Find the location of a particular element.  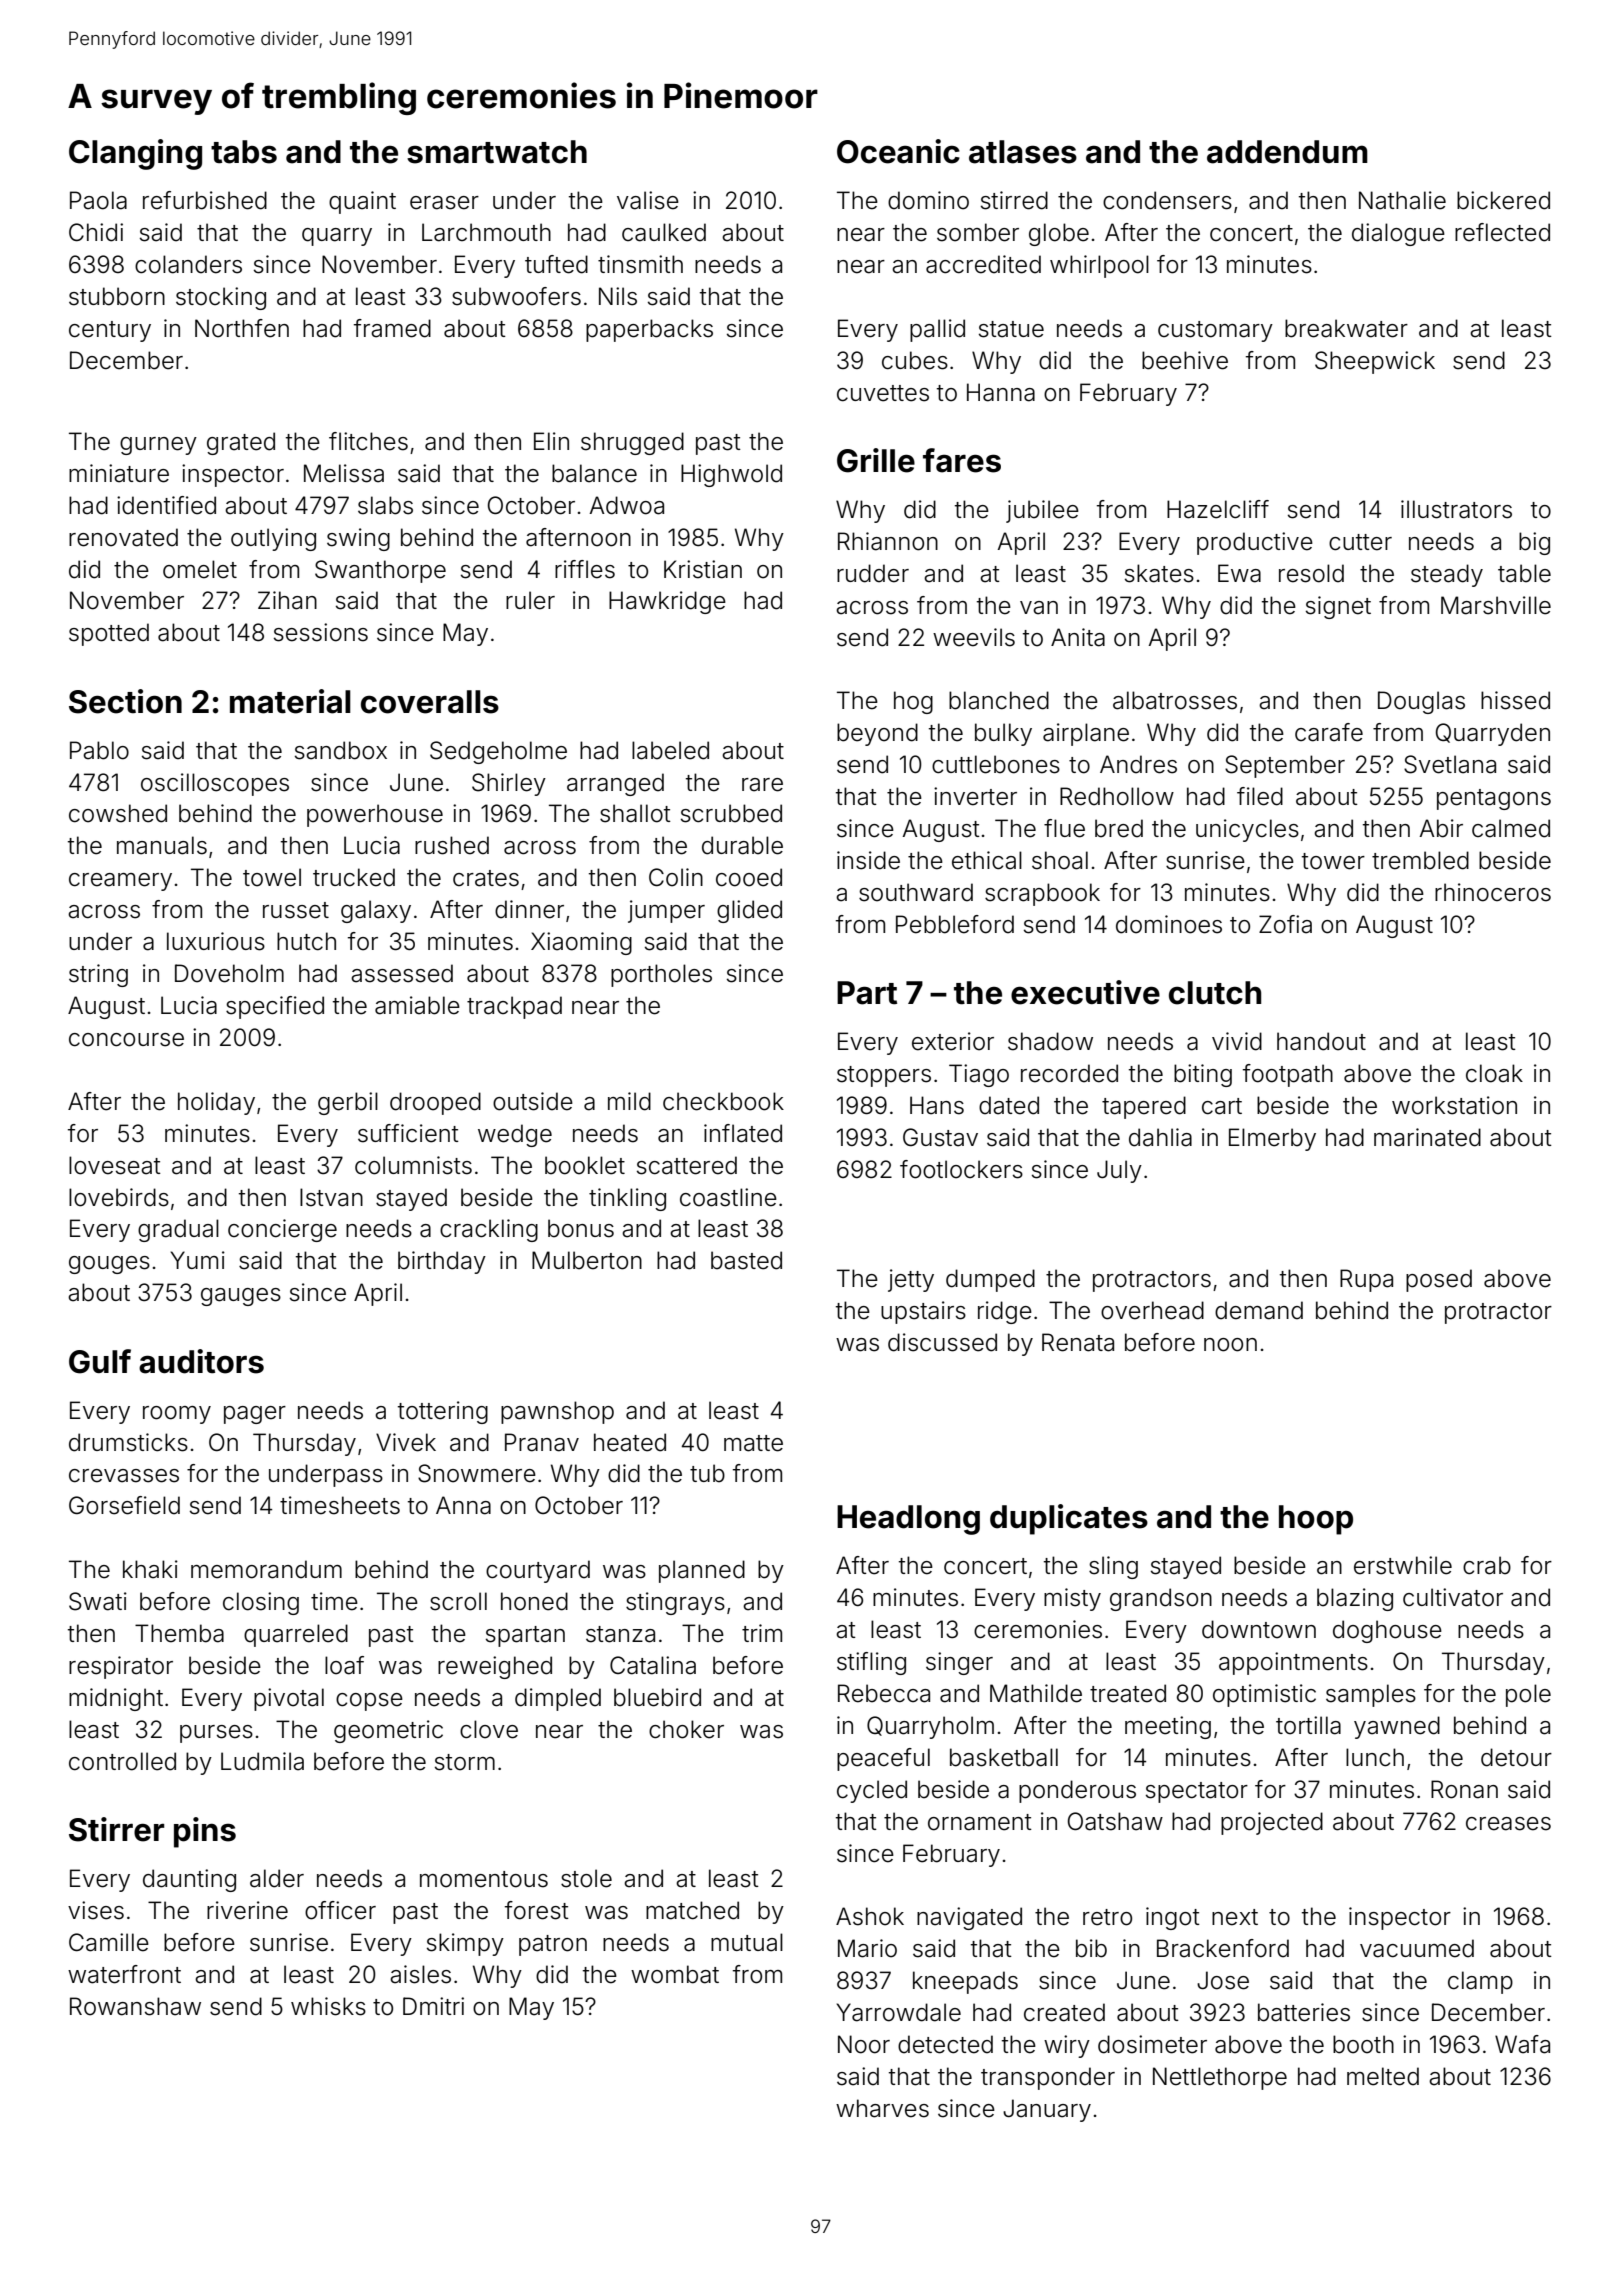

posed is located at coordinates (1439, 1280).
